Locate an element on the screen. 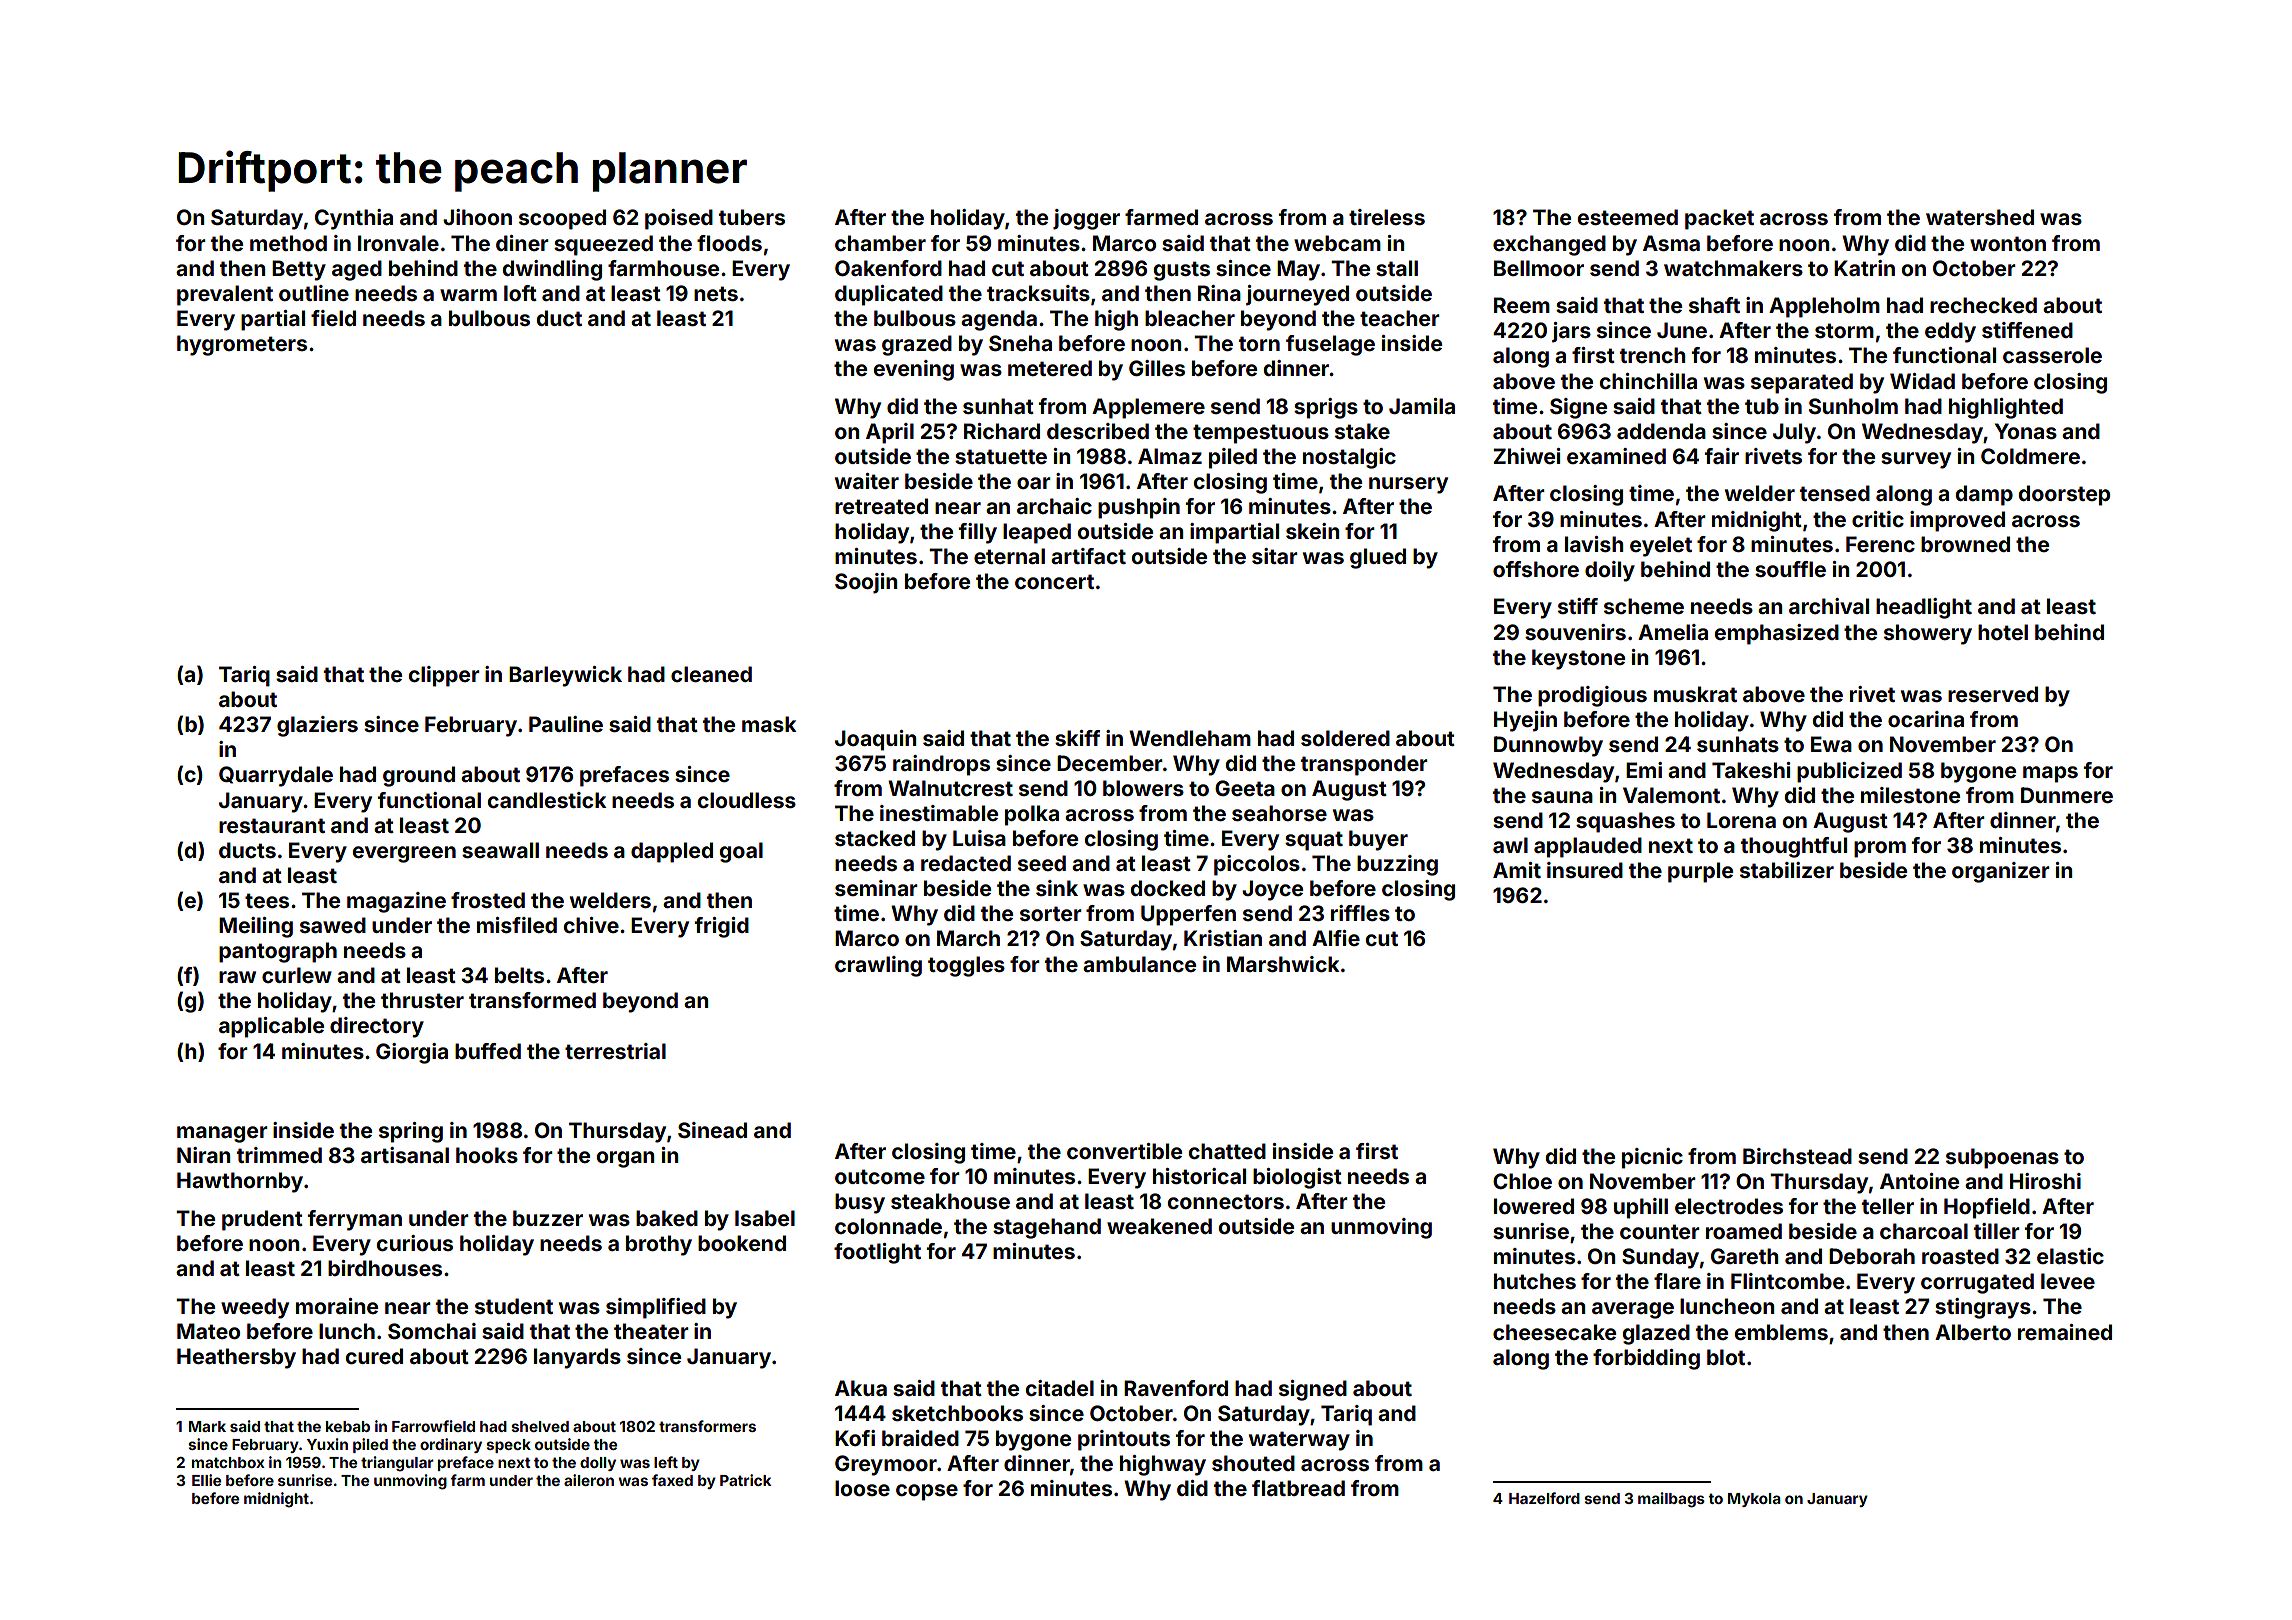  footlight is located at coordinates (877, 1253).
